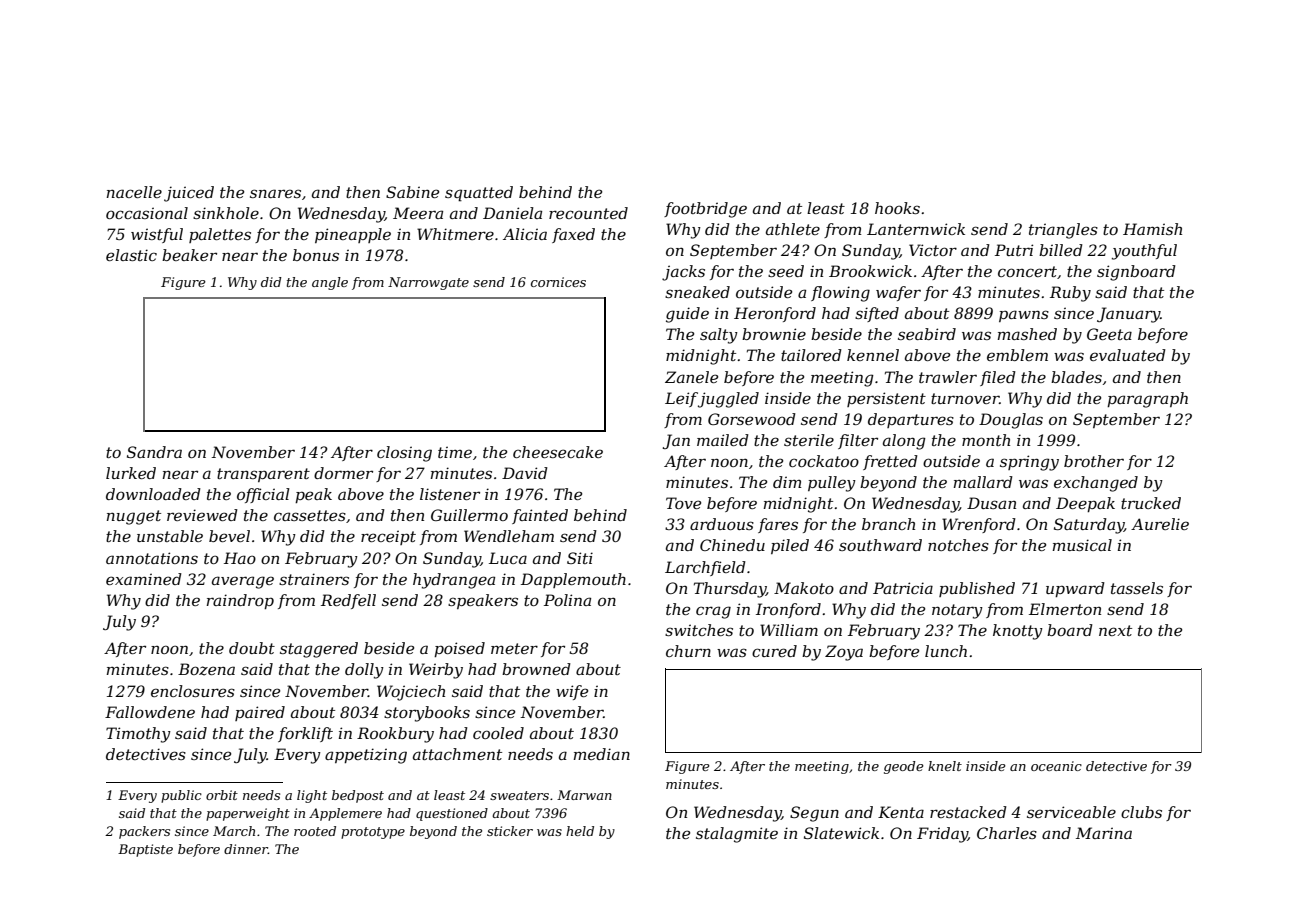 The image size is (1308, 924). Describe the element at coordinates (131, 255) in the document. I see `elastic` at that location.
